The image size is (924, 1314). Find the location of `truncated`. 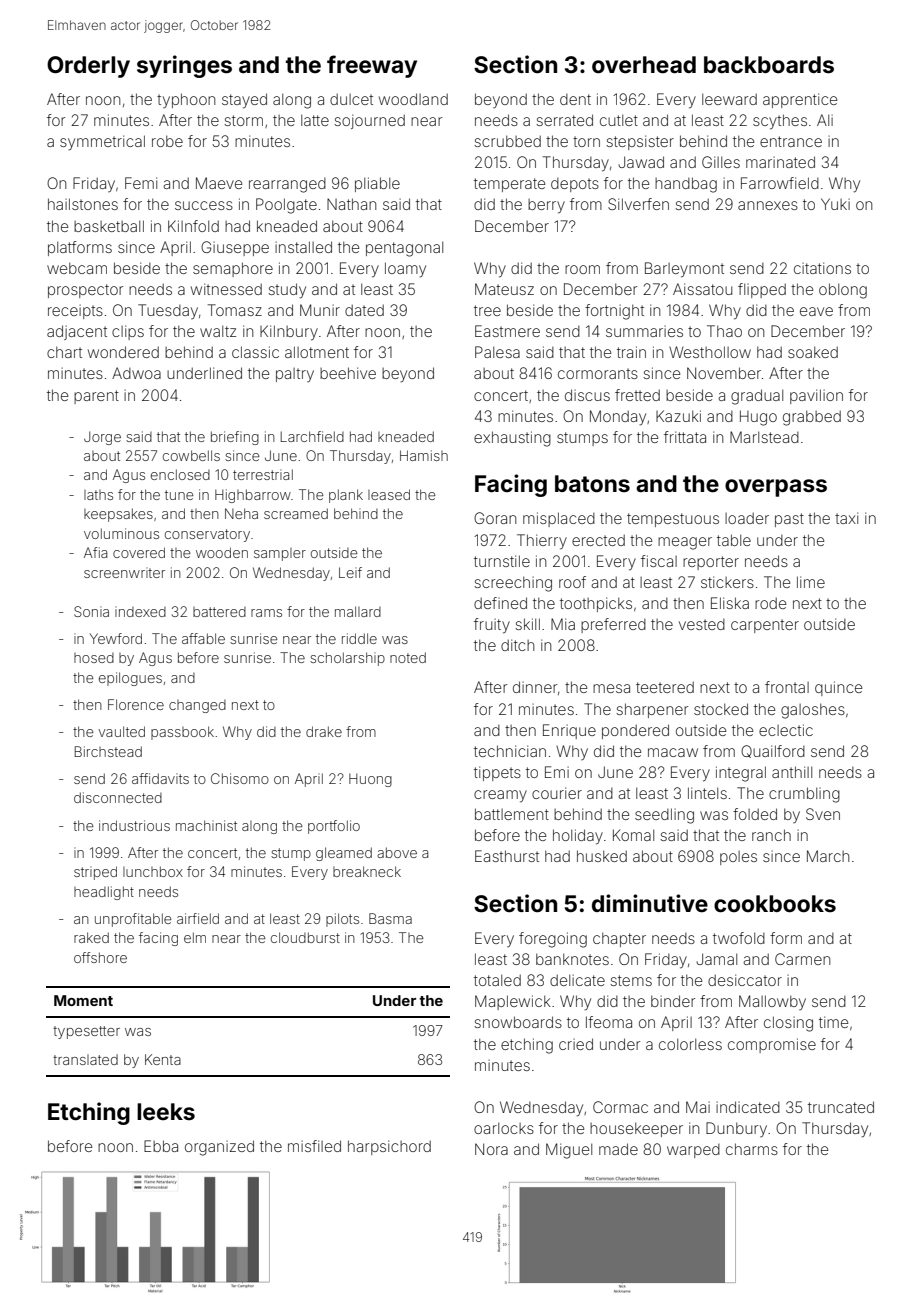

truncated is located at coordinates (841, 1107).
